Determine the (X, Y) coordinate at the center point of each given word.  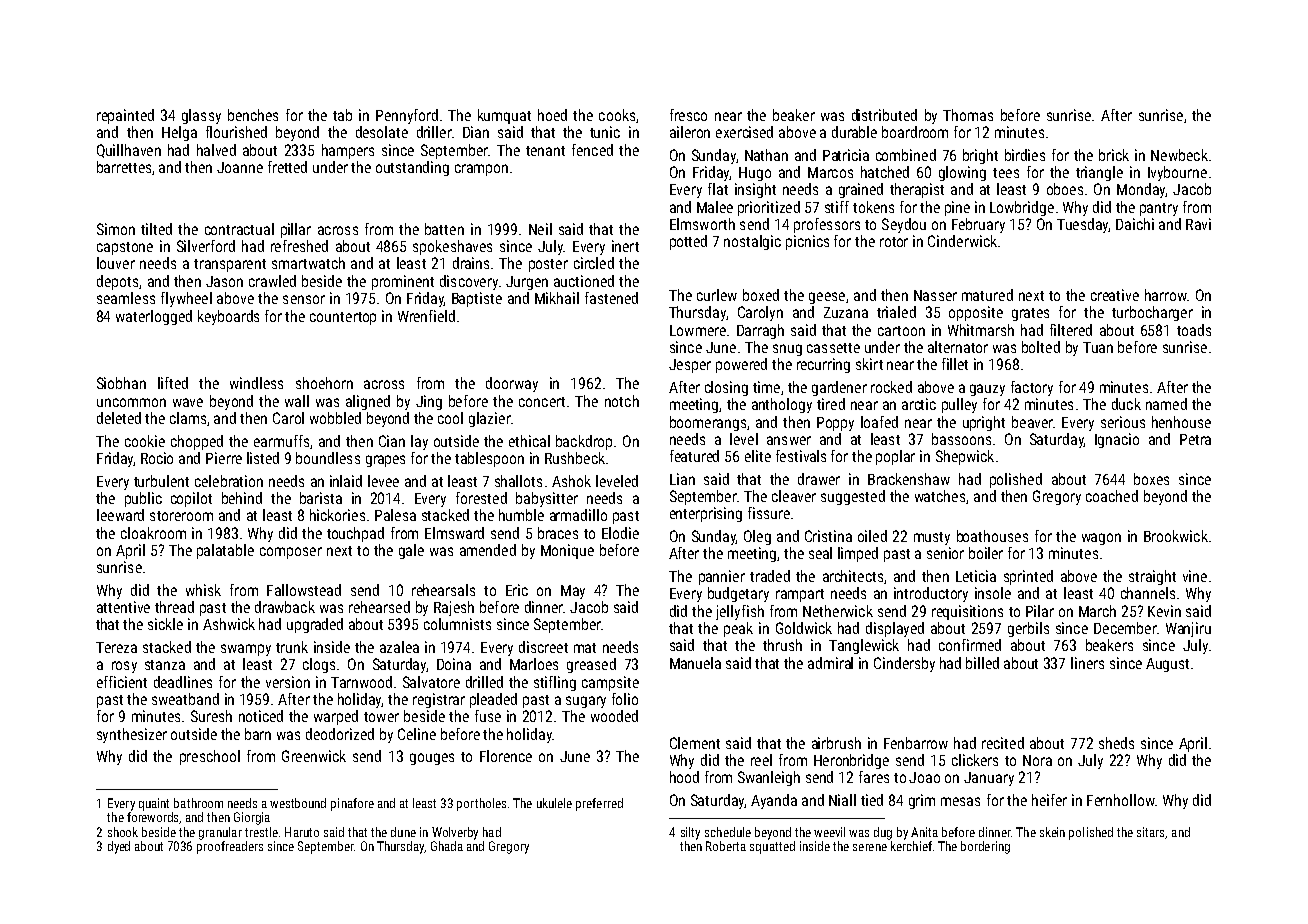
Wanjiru (1188, 629)
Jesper (690, 366)
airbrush (836, 743)
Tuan (1098, 347)
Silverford (206, 246)
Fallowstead (304, 590)
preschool (210, 757)
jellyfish (740, 612)
